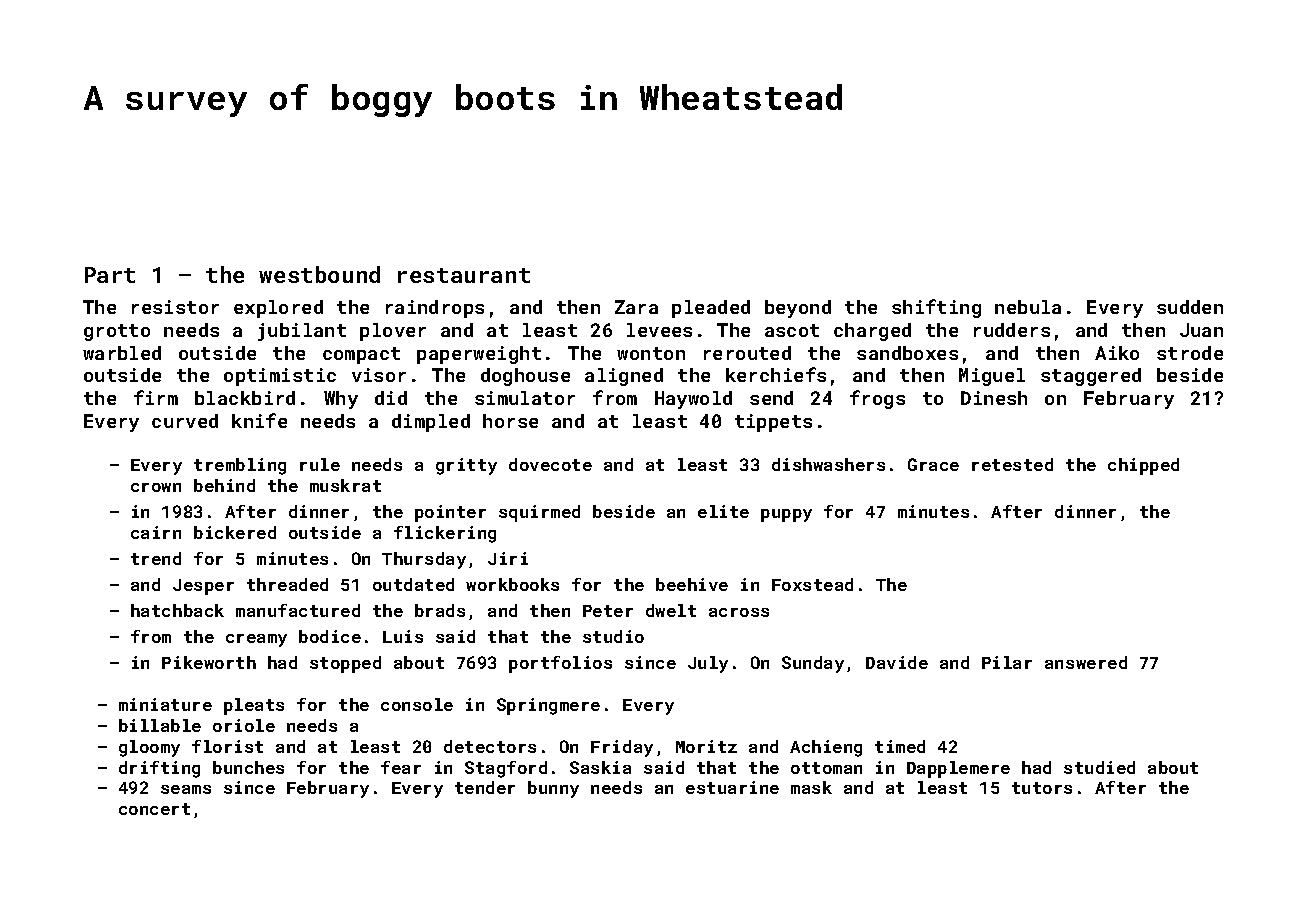 The width and height of the screenshot is (1308, 924). What do you see at coordinates (1028, 307) in the screenshot?
I see `nebula` at bounding box center [1028, 307].
